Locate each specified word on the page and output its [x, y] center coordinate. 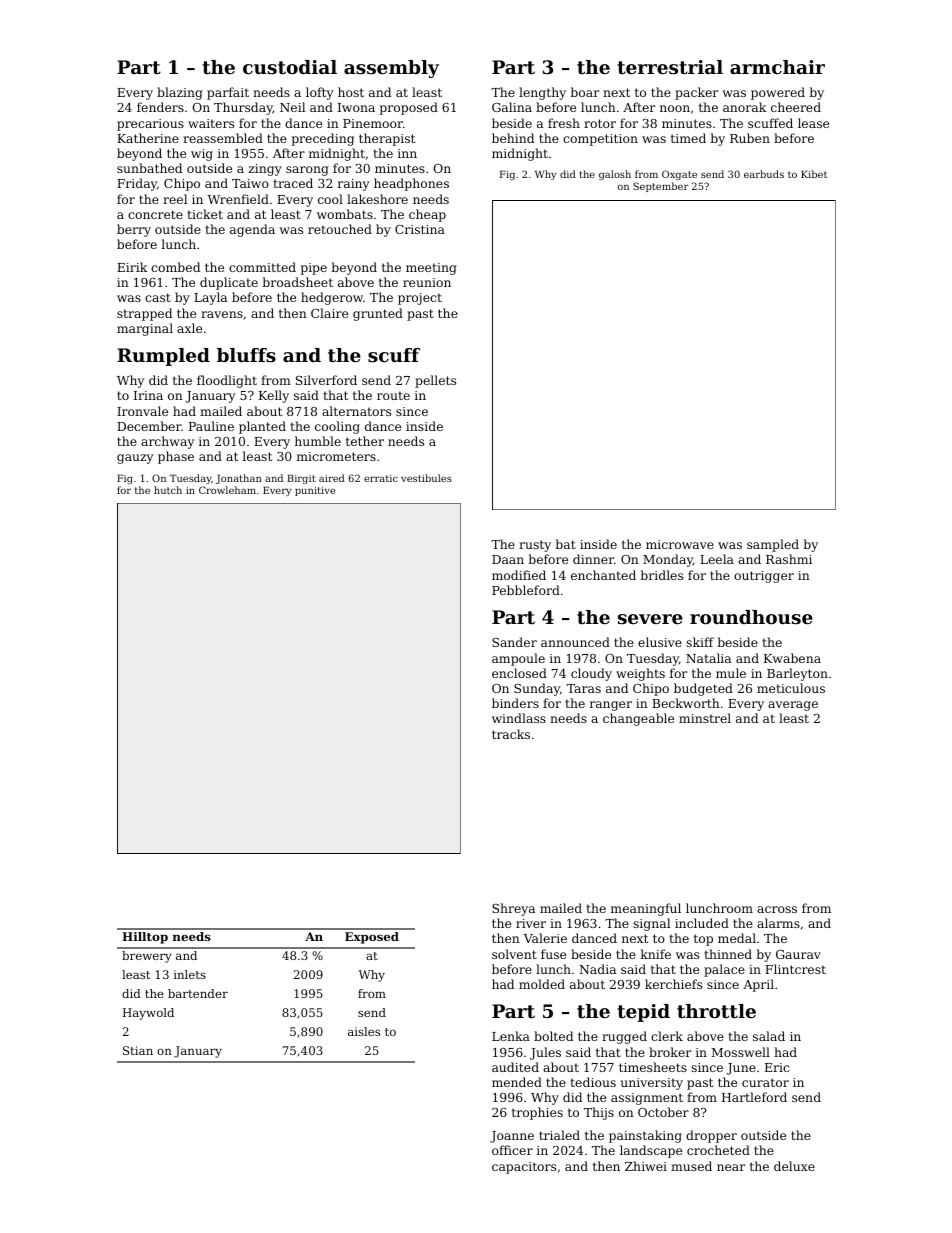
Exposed [372, 938]
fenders [160, 107]
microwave [680, 544]
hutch [168, 490]
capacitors [524, 1168]
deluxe [794, 1166]
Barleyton [797, 674]
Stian [138, 1050]
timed [688, 138]
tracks [511, 734]
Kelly [274, 396]
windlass [519, 718]
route [393, 395]
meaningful [646, 909]
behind [513, 138]
